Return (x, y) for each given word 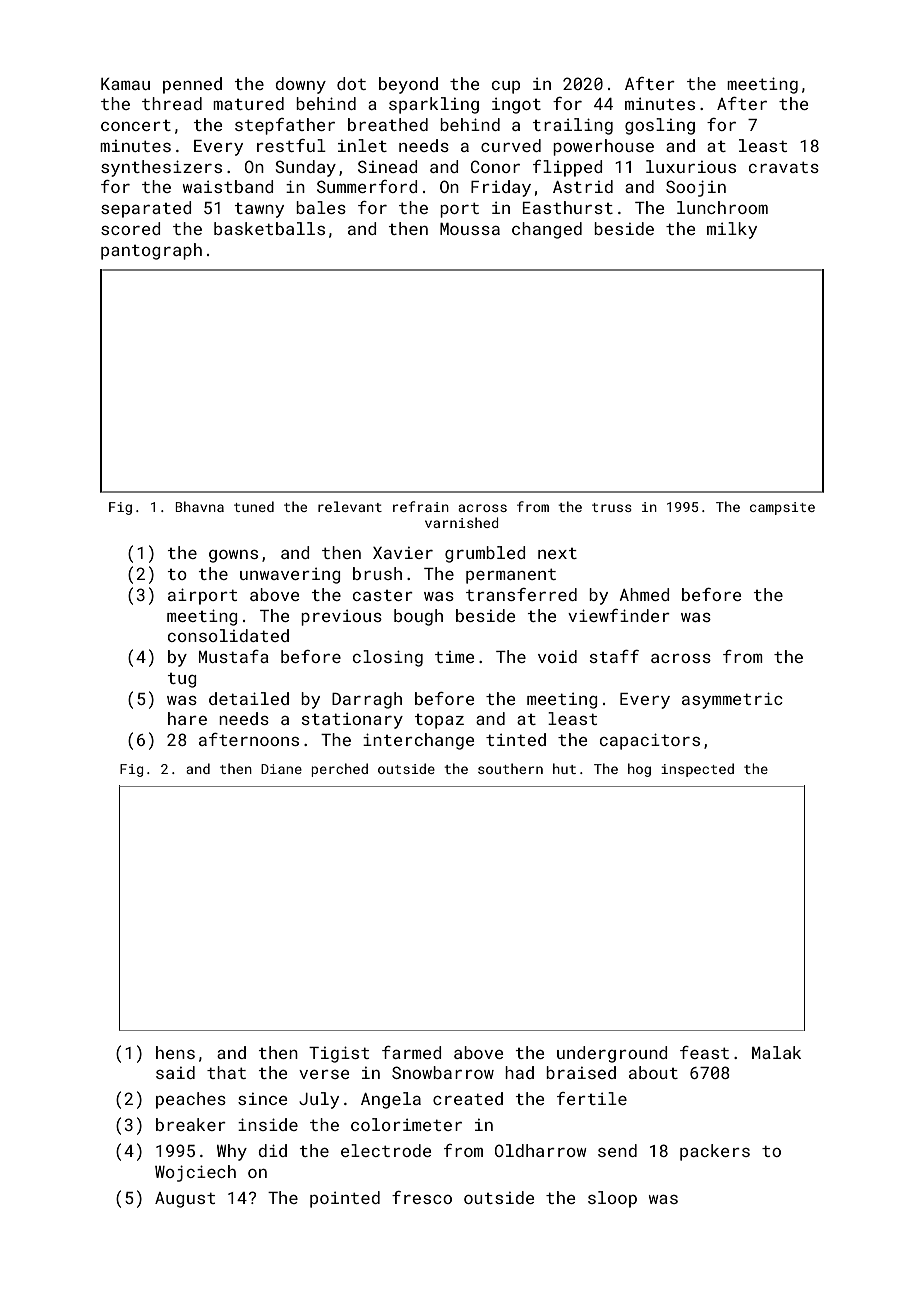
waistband (228, 186)
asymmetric (732, 700)
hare (187, 718)
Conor (495, 166)
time (454, 657)
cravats (784, 167)
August (185, 1200)
